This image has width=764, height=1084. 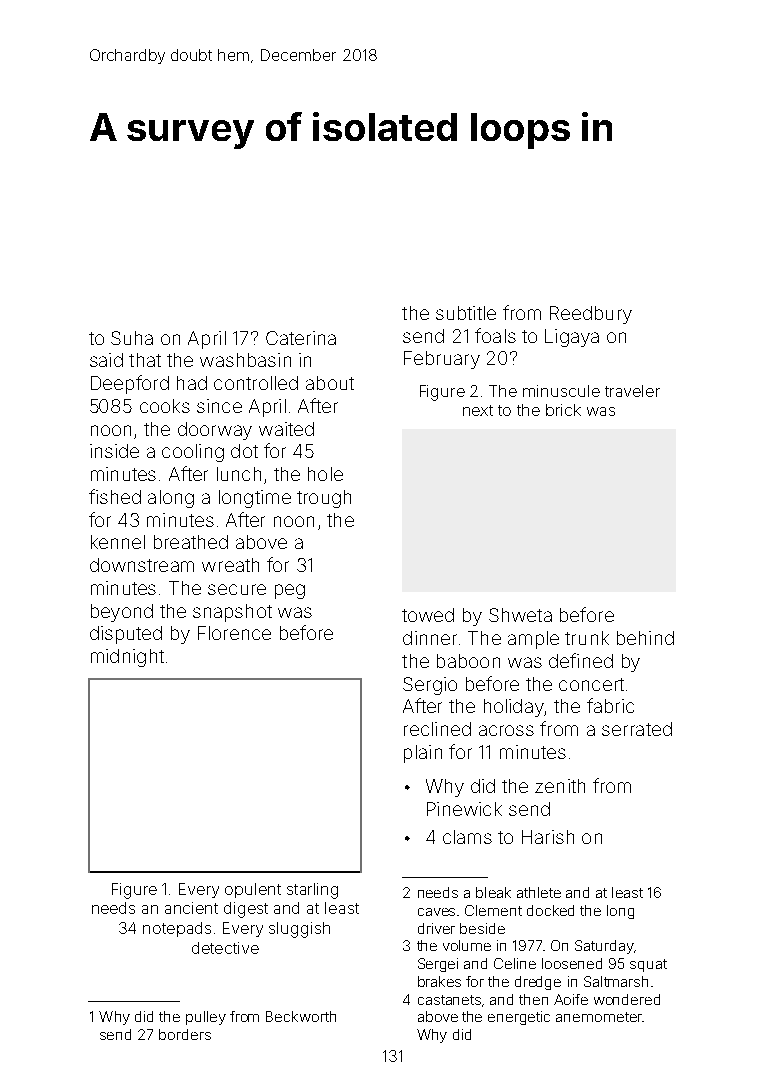 I want to click on borders, so click(x=185, y=1034).
